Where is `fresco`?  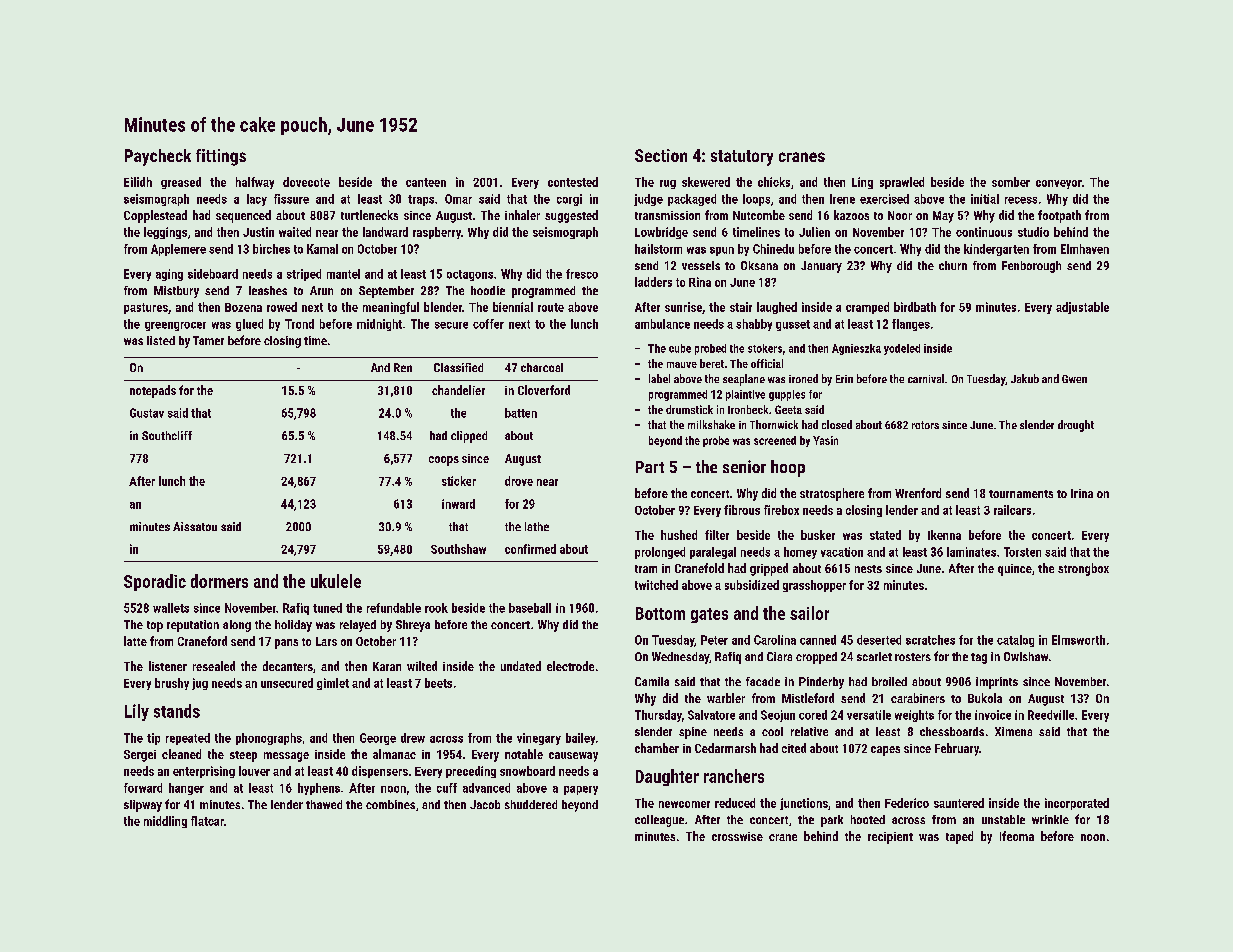 fresco is located at coordinates (582, 274).
